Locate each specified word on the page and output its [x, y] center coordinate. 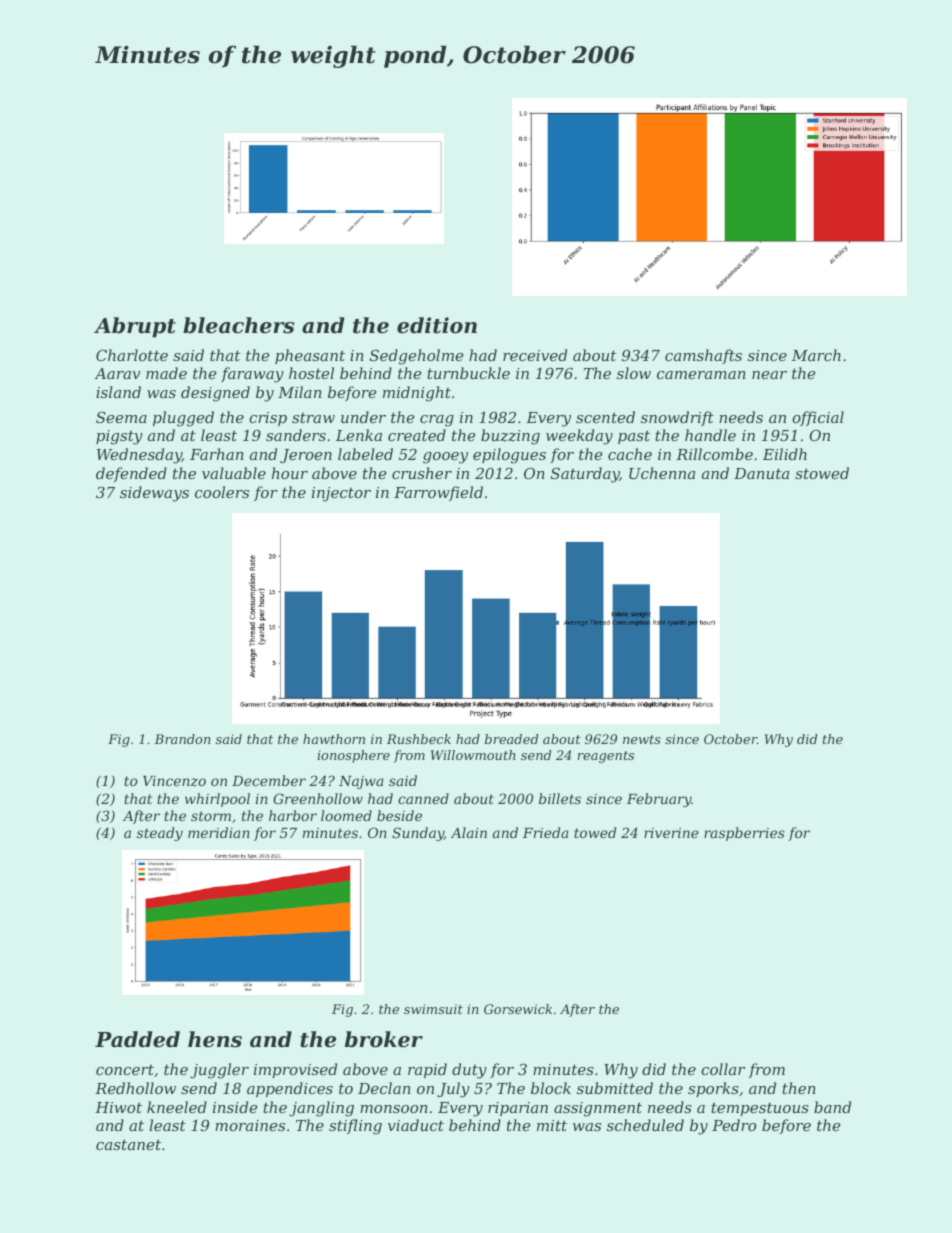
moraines [250, 1125]
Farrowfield [438, 493]
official [818, 418]
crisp [268, 419]
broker [384, 1039]
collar [723, 1069]
